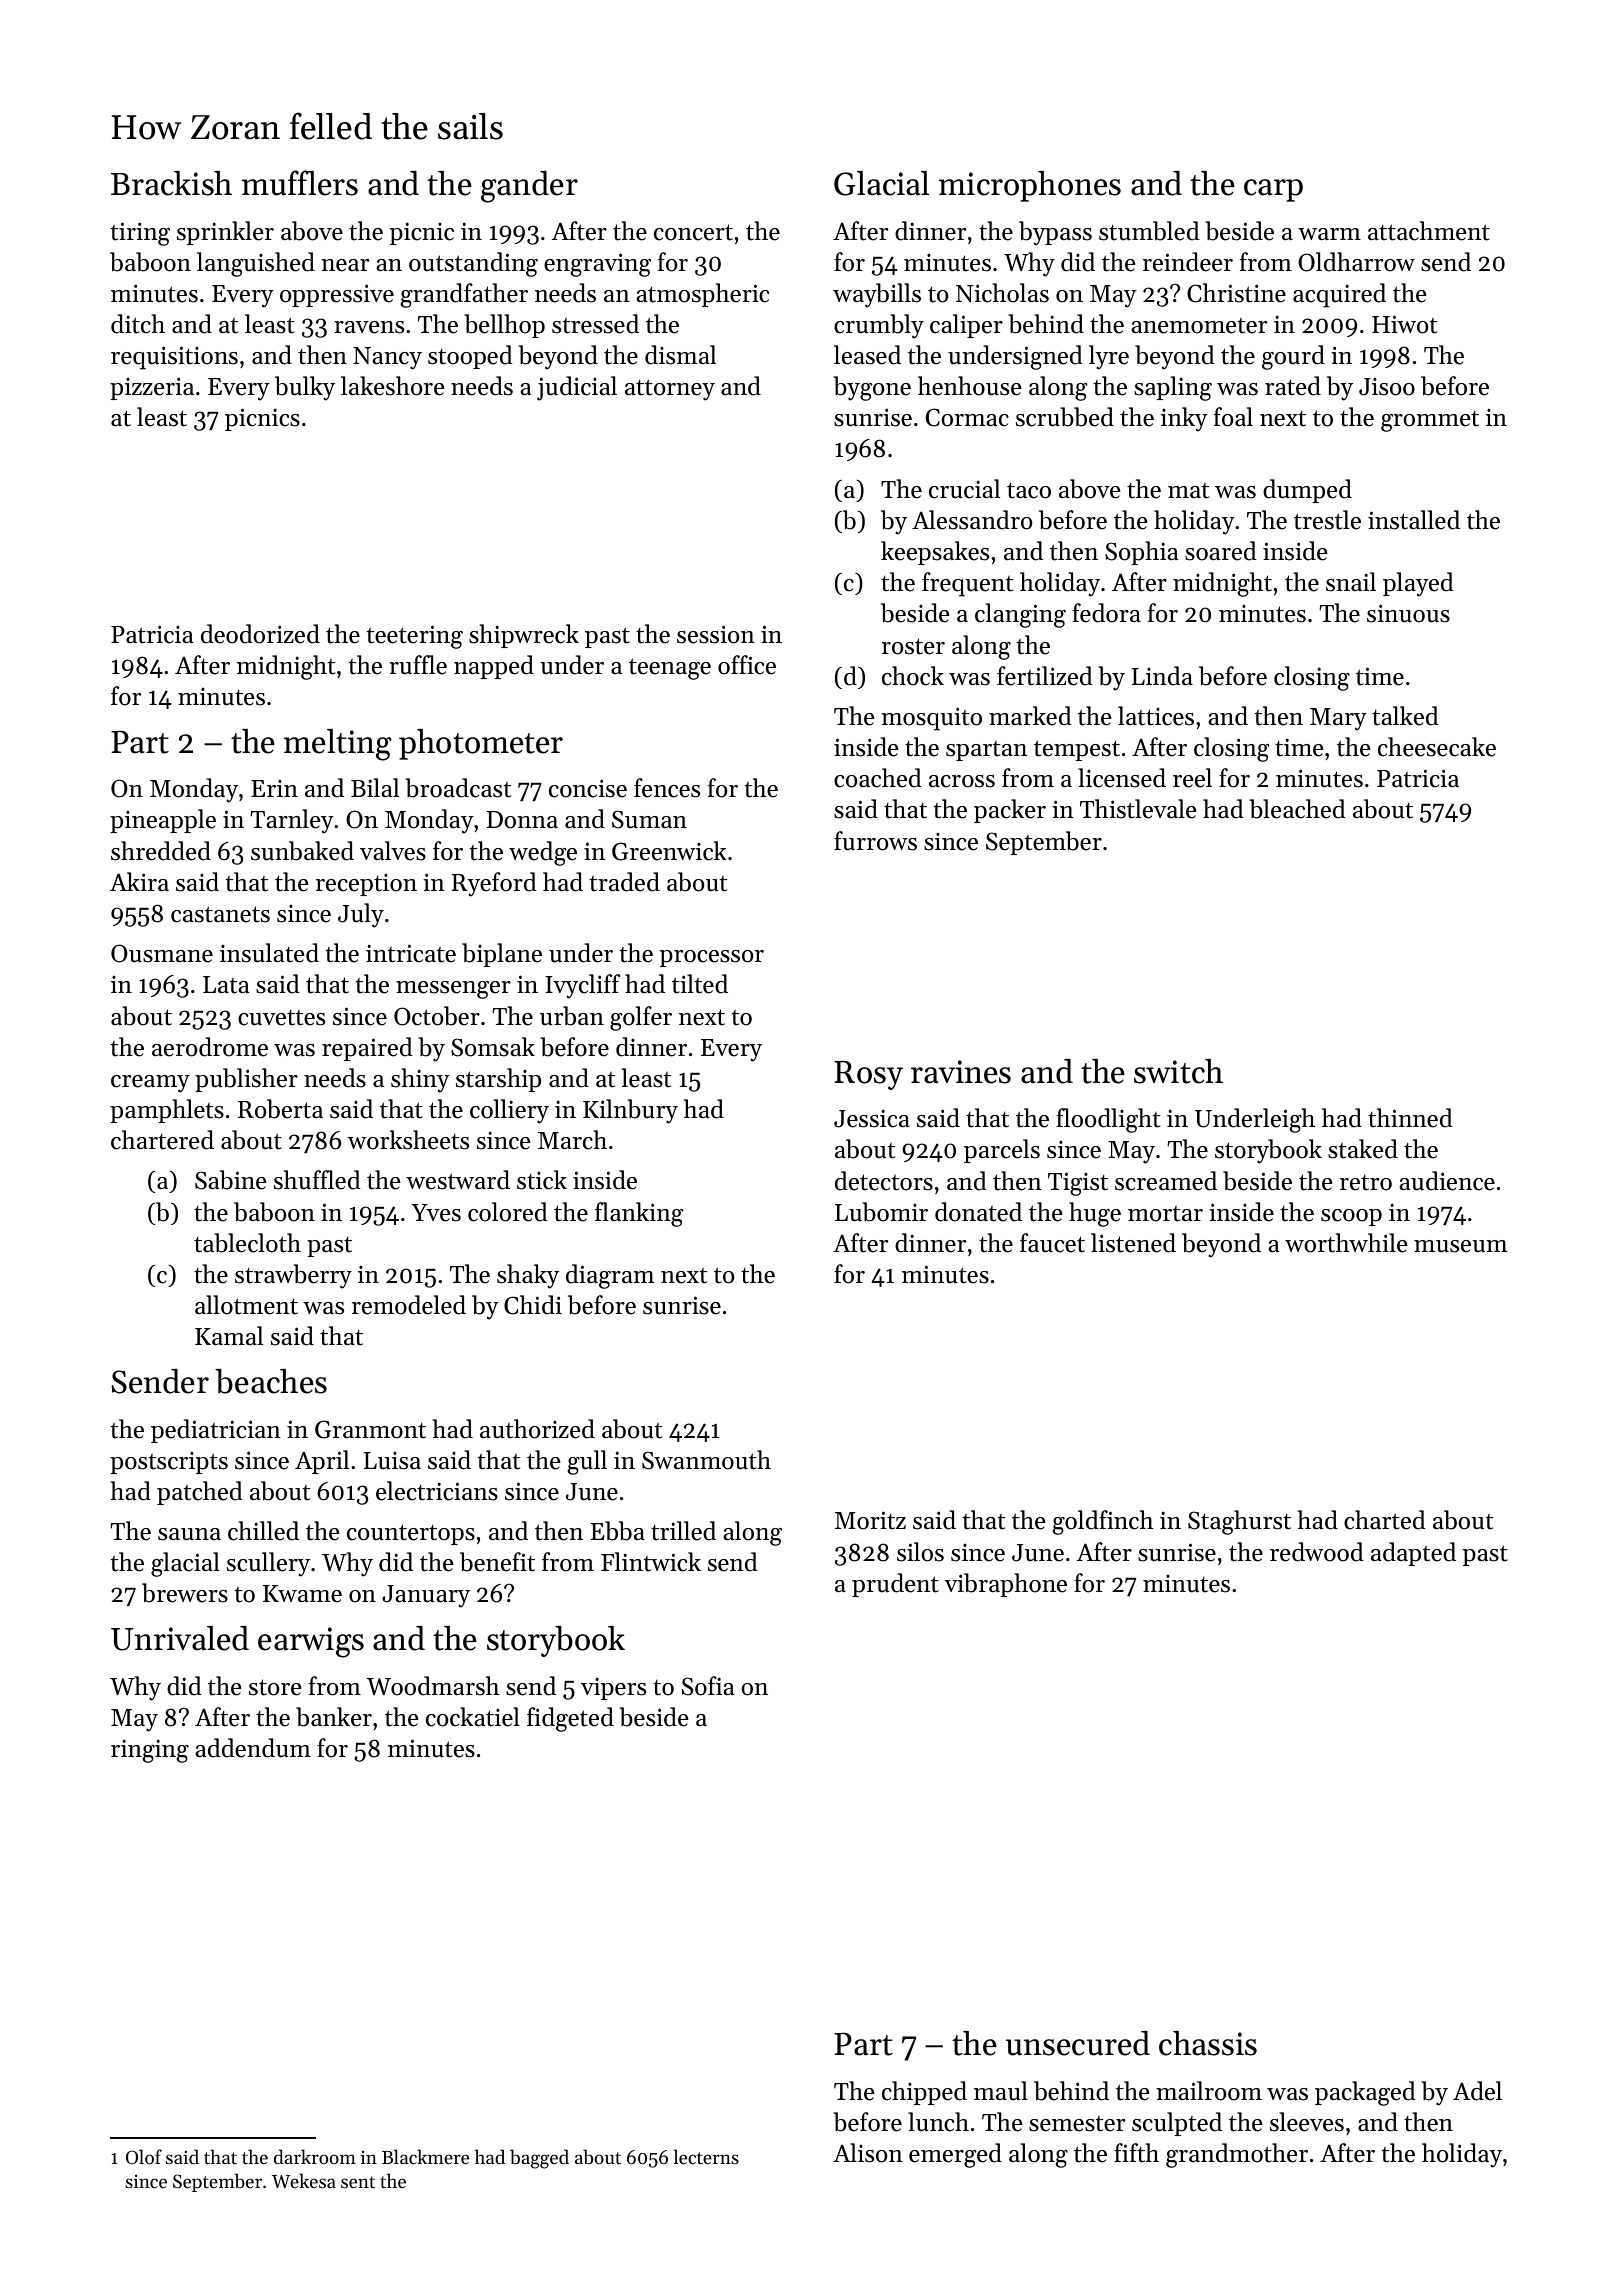  I want to click on postscripts, so click(169, 1463).
